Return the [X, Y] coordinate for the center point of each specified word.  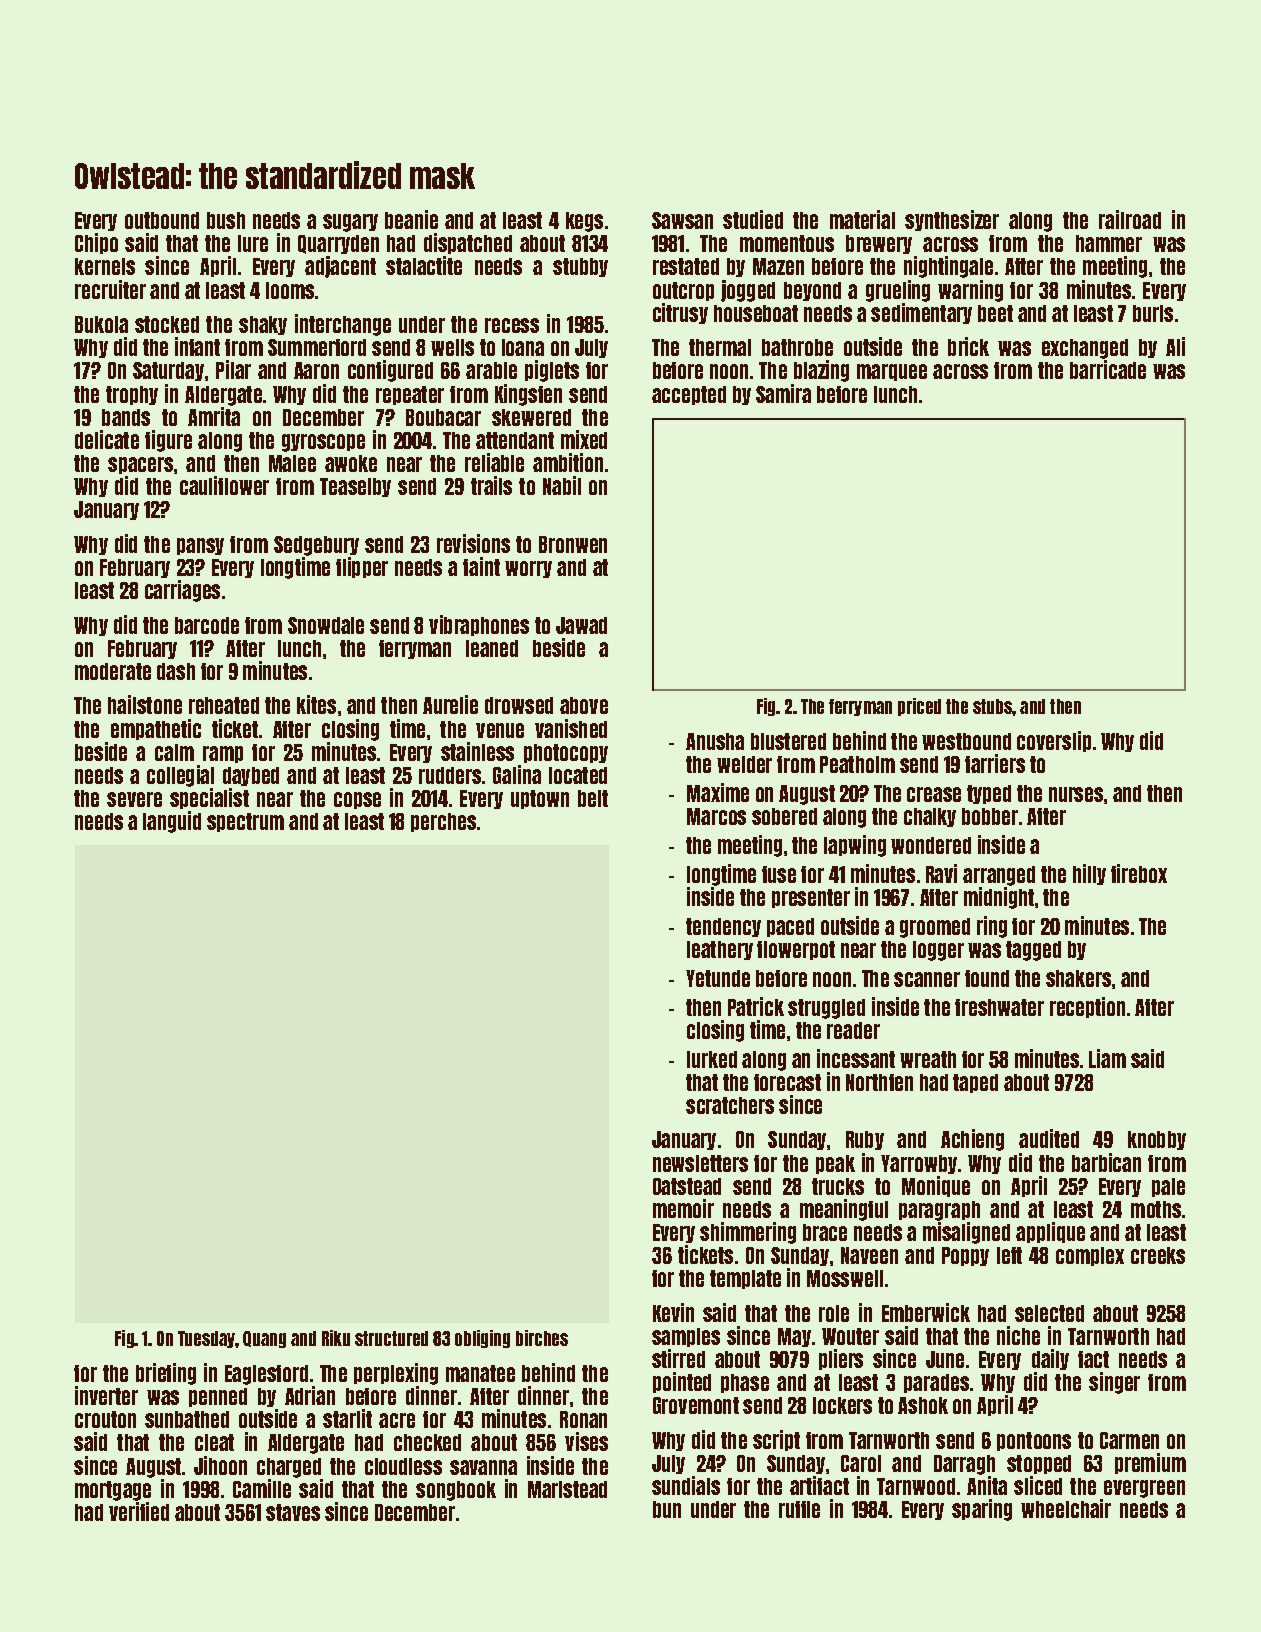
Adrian [310, 1395]
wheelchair [1066, 1508]
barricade [1108, 369]
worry [528, 569]
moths [1156, 1209]
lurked [712, 1059]
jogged [748, 291]
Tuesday [207, 1339]
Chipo [96, 243]
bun [667, 1509]
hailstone [145, 704]
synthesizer [952, 220]
